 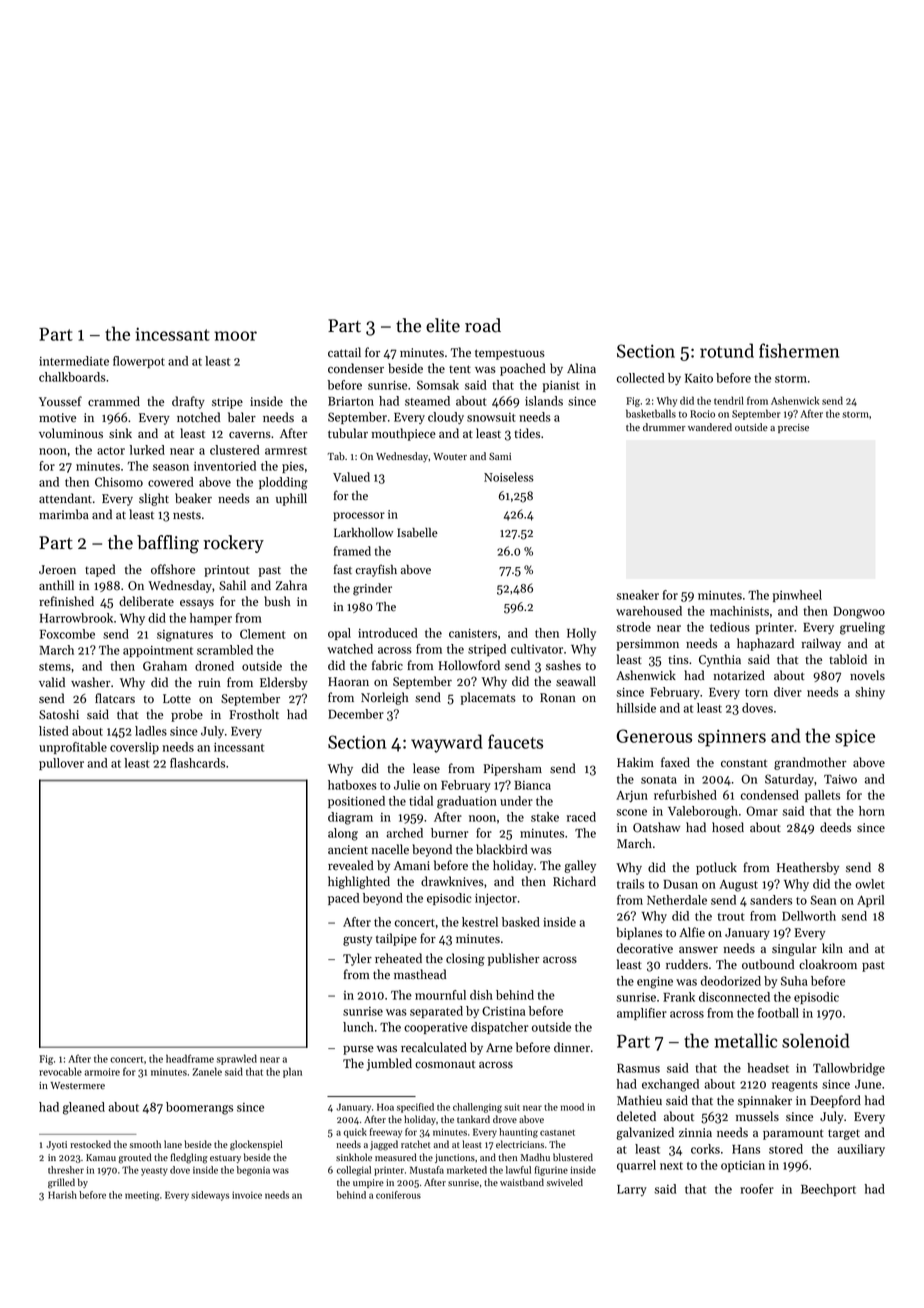 What do you see at coordinates (632, 1190) in the page?
I see `Larry` at bounding box center [632, 1190].
